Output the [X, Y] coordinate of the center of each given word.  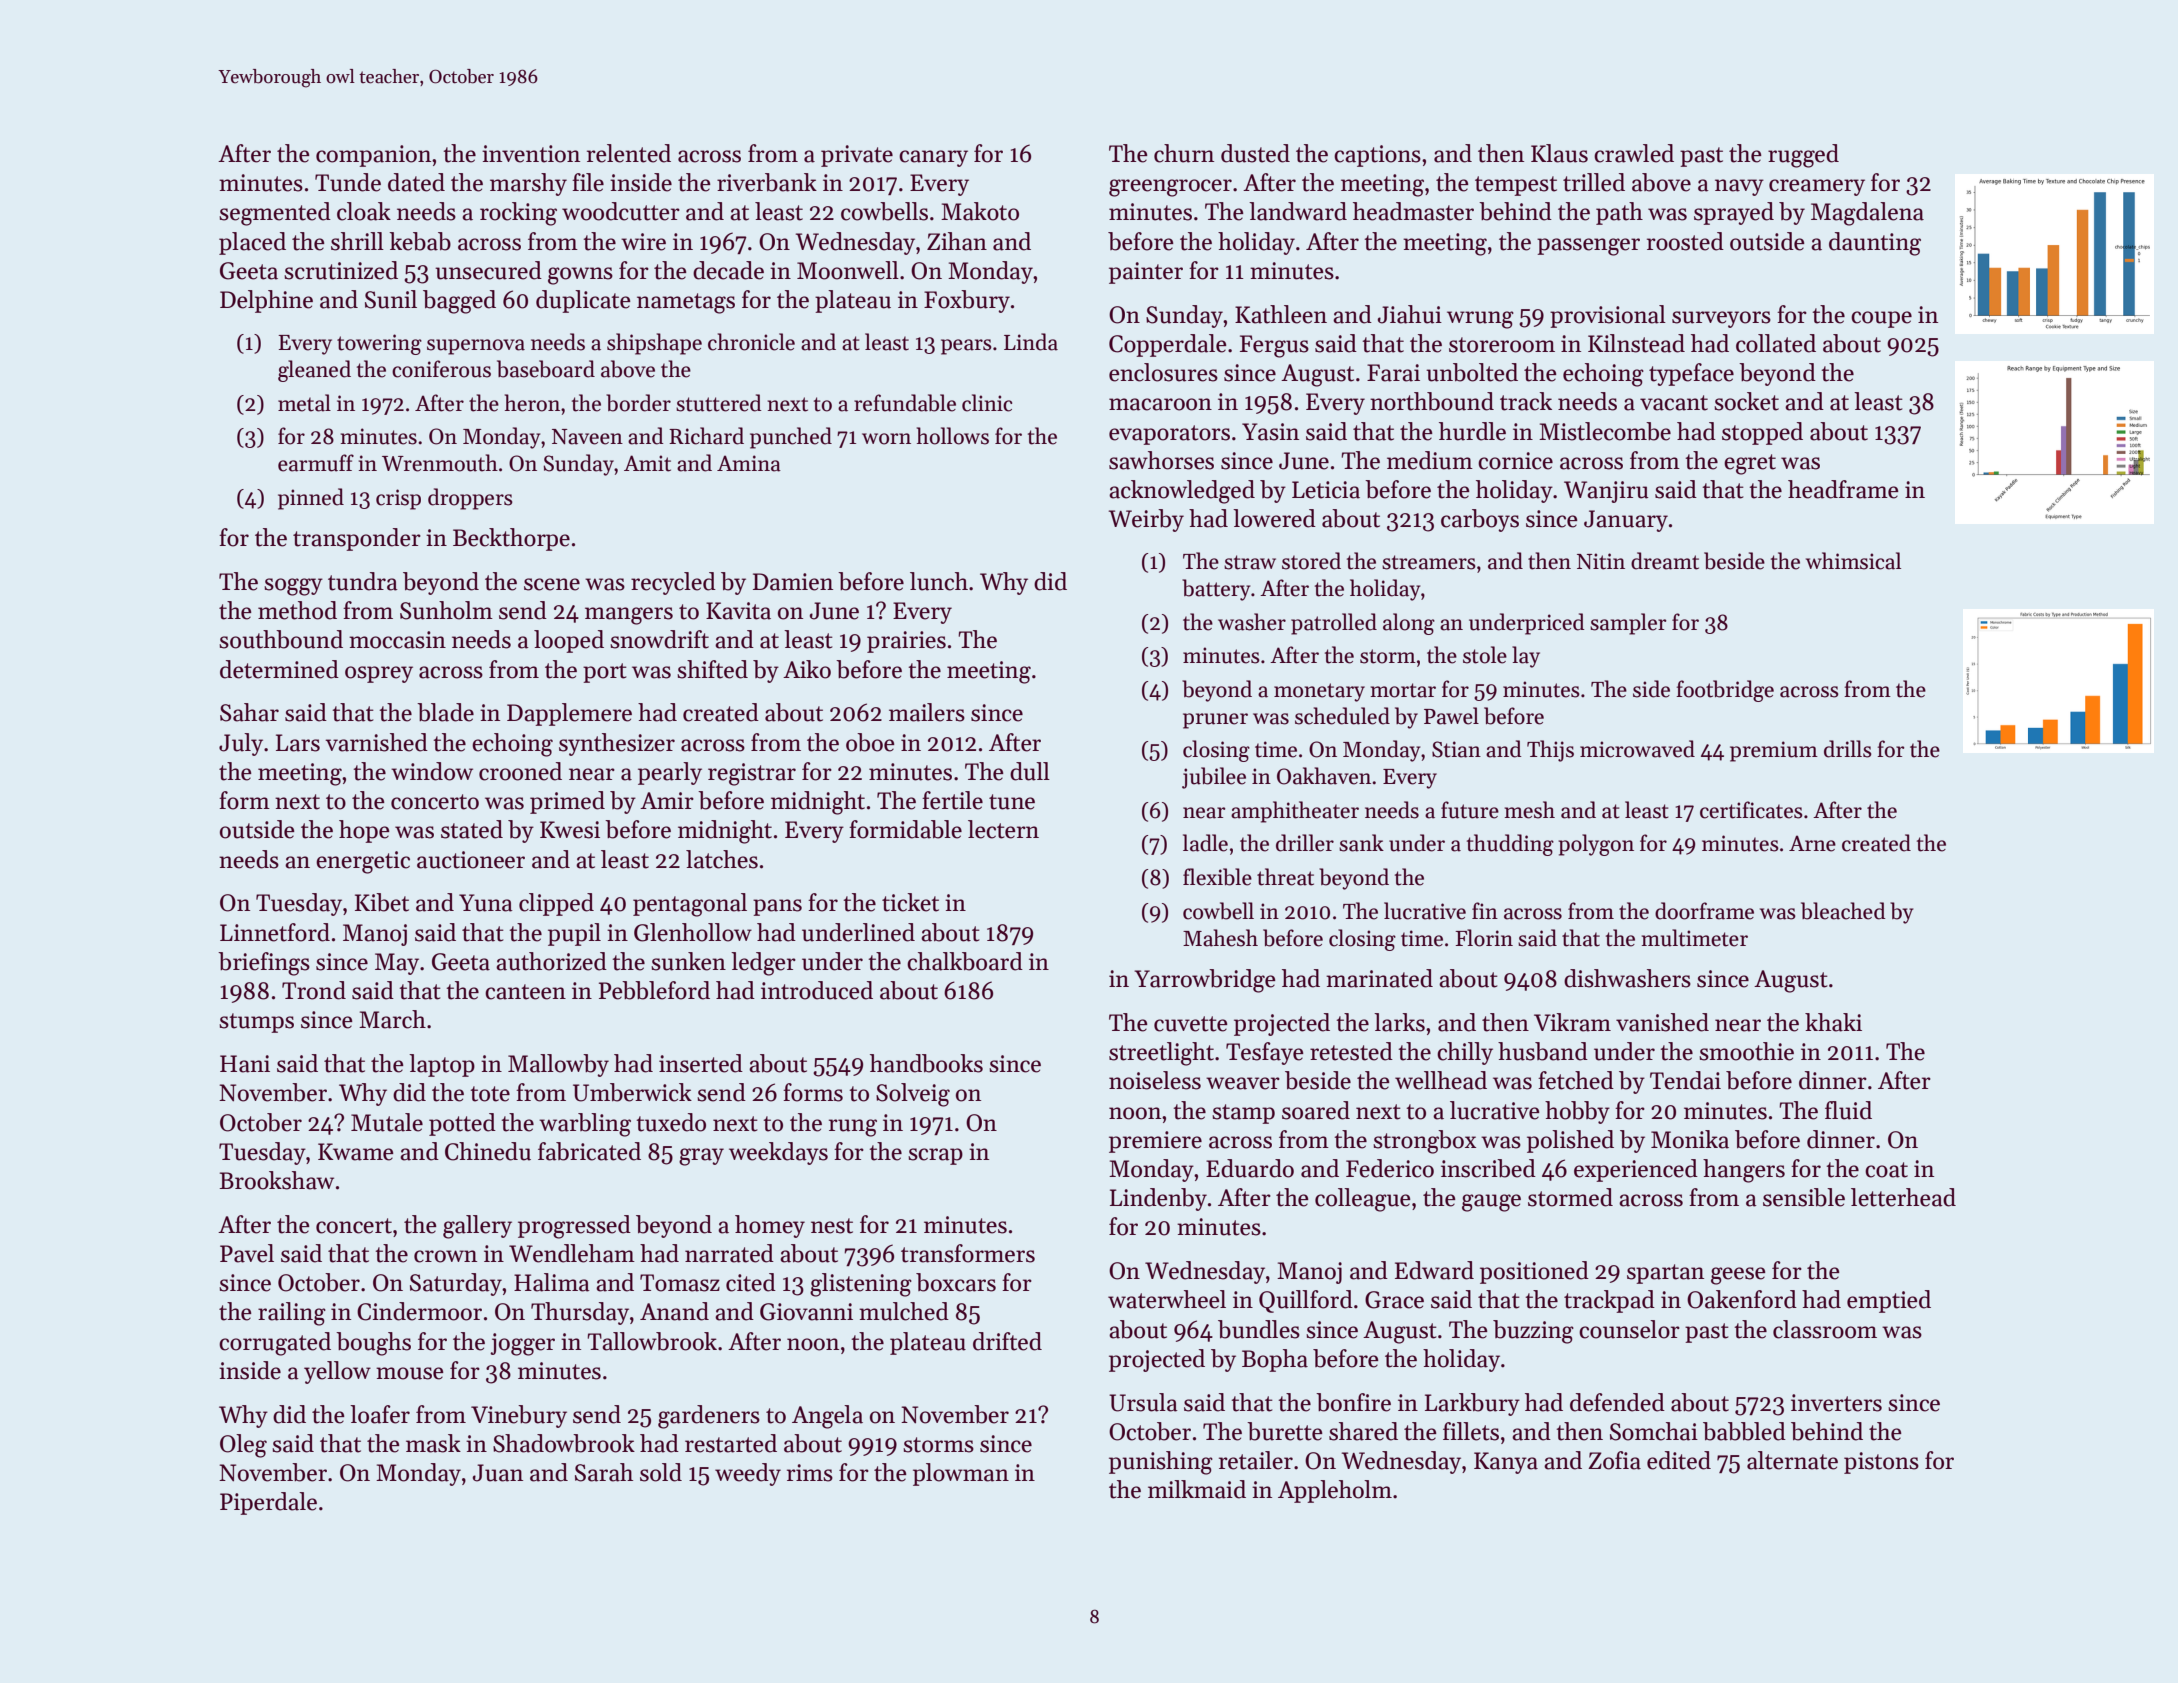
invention [531, 154]
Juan [498, 1473]
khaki [1833, 1022]
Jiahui [1410, 314]
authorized [551, 961]
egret [1750, 464]
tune [1012, 802]
